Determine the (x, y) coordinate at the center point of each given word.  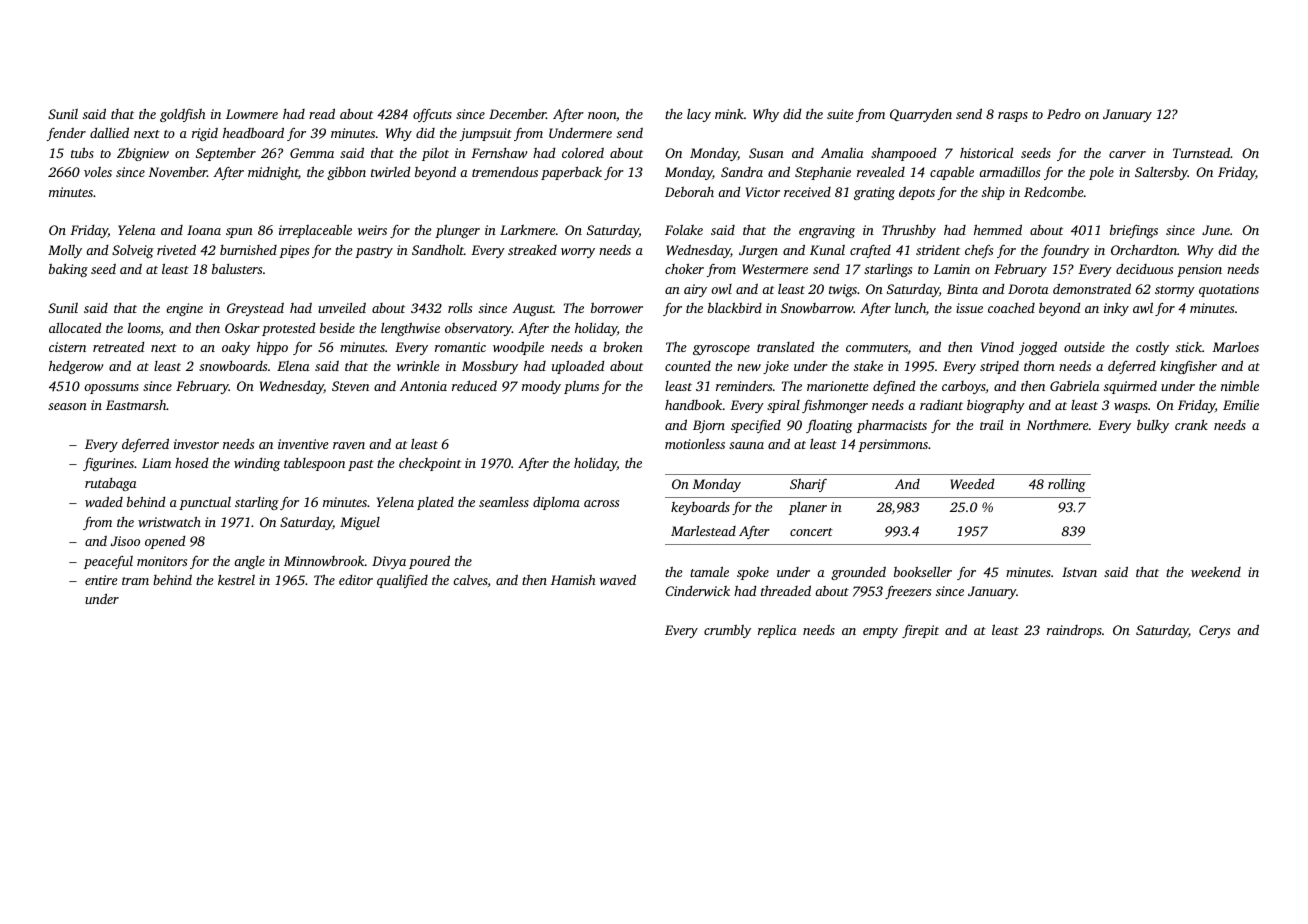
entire (101, 580)
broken (623, 346)
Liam (156, 463)
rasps (1013, 117)
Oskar (242, 327)
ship (993, 193)
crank (1191, 425)
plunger (457, 231)
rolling (1067, 485)
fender (66, 134)
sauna (746, 445)
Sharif (808, 485)
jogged (1038, 348)
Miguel (360, 523)
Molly (65, 251)
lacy (699, 115)
